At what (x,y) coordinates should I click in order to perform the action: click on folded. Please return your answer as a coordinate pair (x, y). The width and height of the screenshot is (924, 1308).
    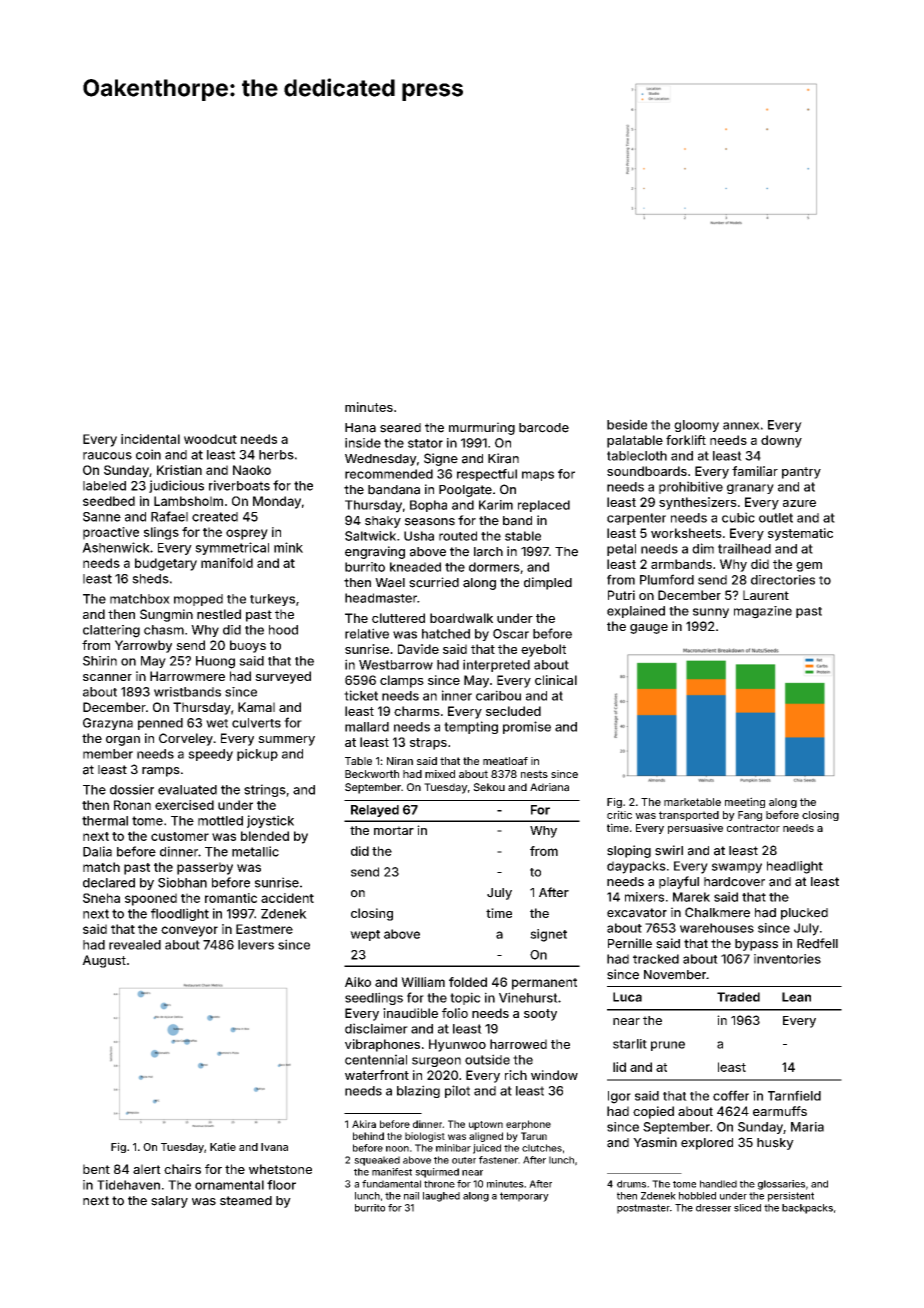
    Looking at the image, I should click on (468, 982).
